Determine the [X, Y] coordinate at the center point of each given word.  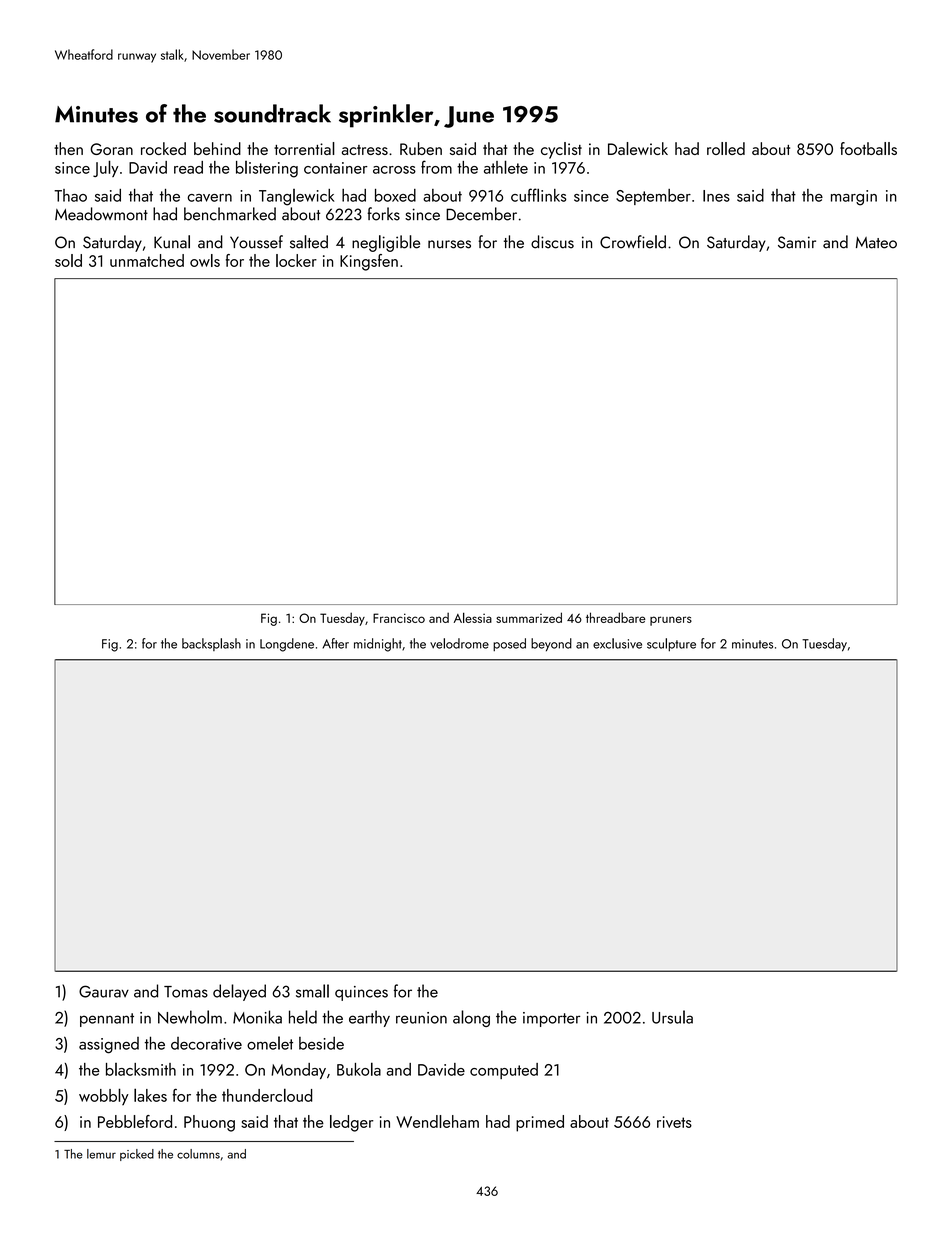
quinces [361, 993]
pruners [671, 621]
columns [198, 1154]
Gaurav [104, 991]
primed [540, 1123]
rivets [674, 1122]
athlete [506, 167]
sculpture [671, 644]
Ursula [672, 1017]
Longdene [287, 645]
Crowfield [633, 242]
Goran [111, 149]
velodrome [459, 643]
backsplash [211, 644]
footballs [868, 148]
